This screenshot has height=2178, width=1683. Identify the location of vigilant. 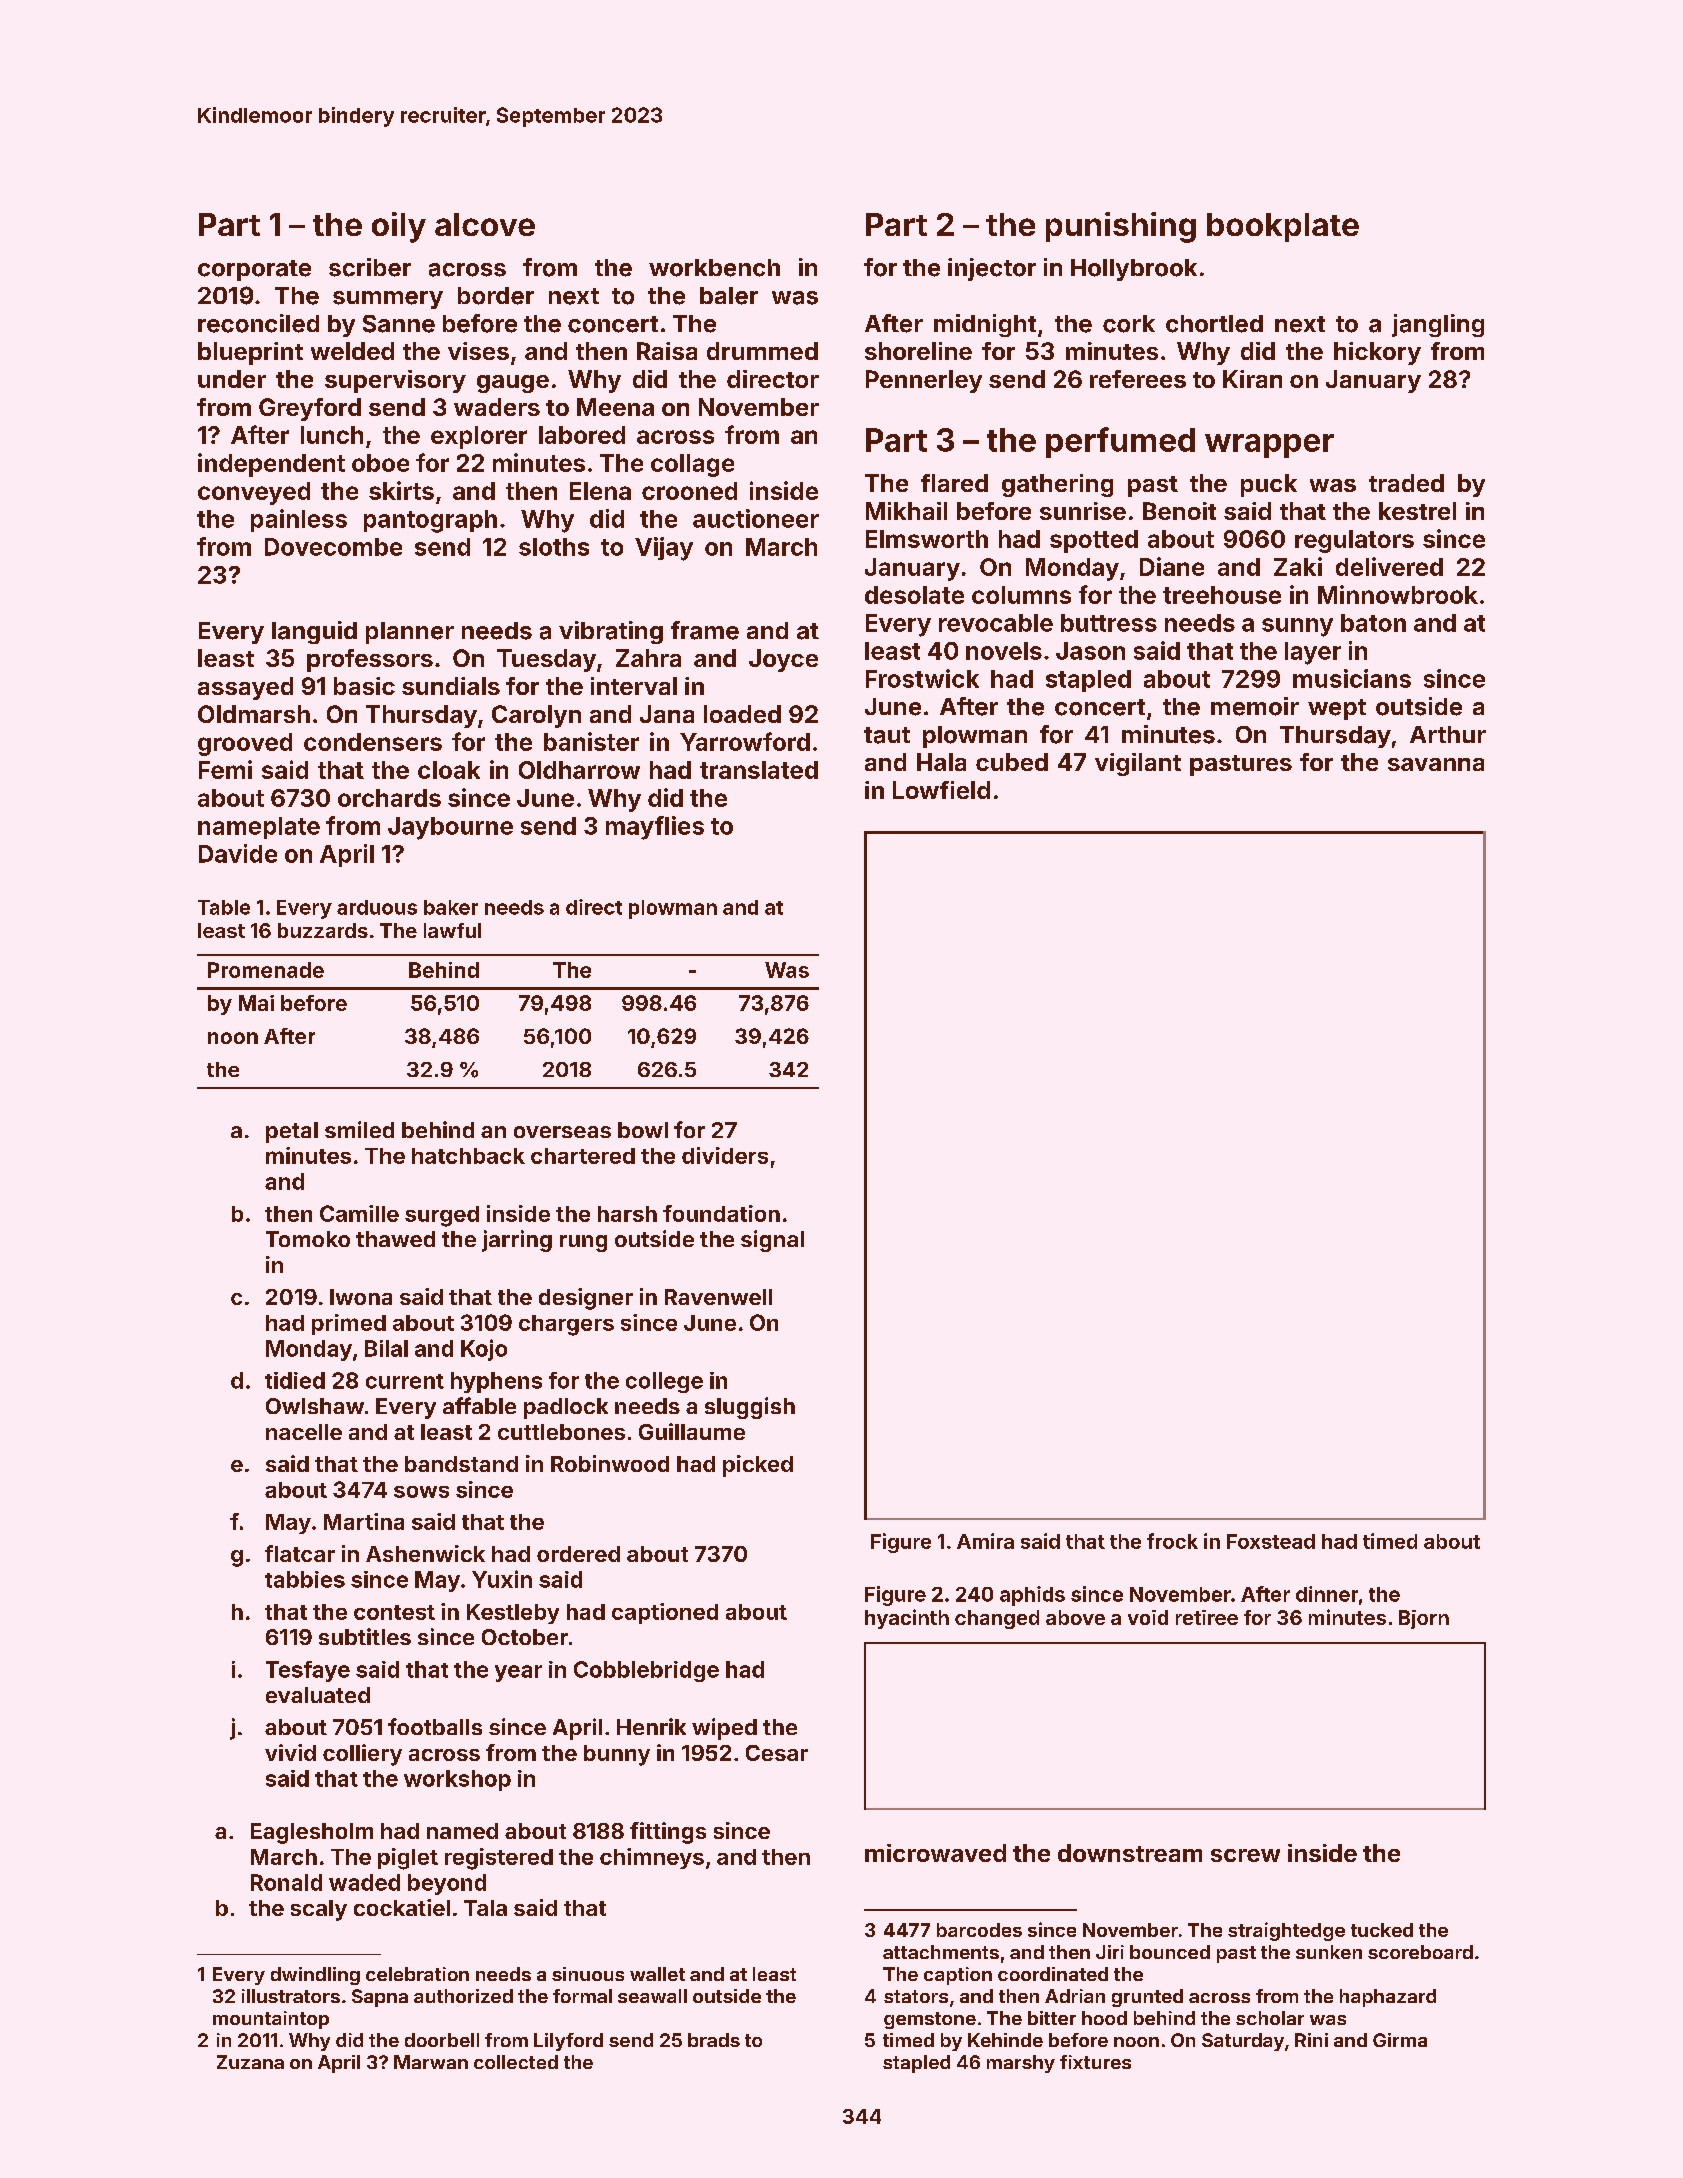
(1138, 764).
